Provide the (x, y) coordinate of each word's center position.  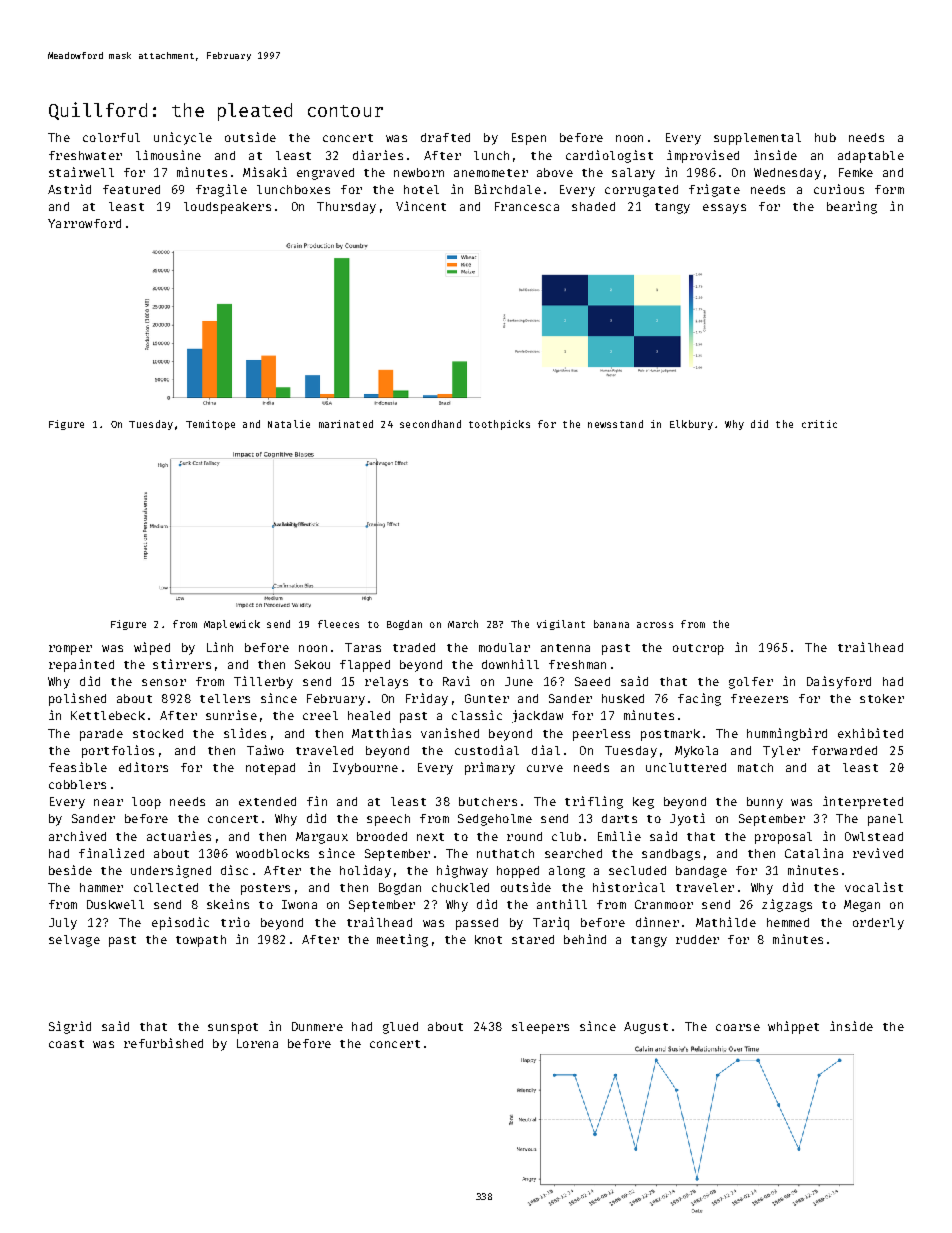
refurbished (163, 1043)
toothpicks (499, 425)
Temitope (210, 425)
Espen (529, 139)
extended (267, 801)
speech (388, 820)
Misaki (265, 172)
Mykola (696, 752)
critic (819, 424)
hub (825, 137)
